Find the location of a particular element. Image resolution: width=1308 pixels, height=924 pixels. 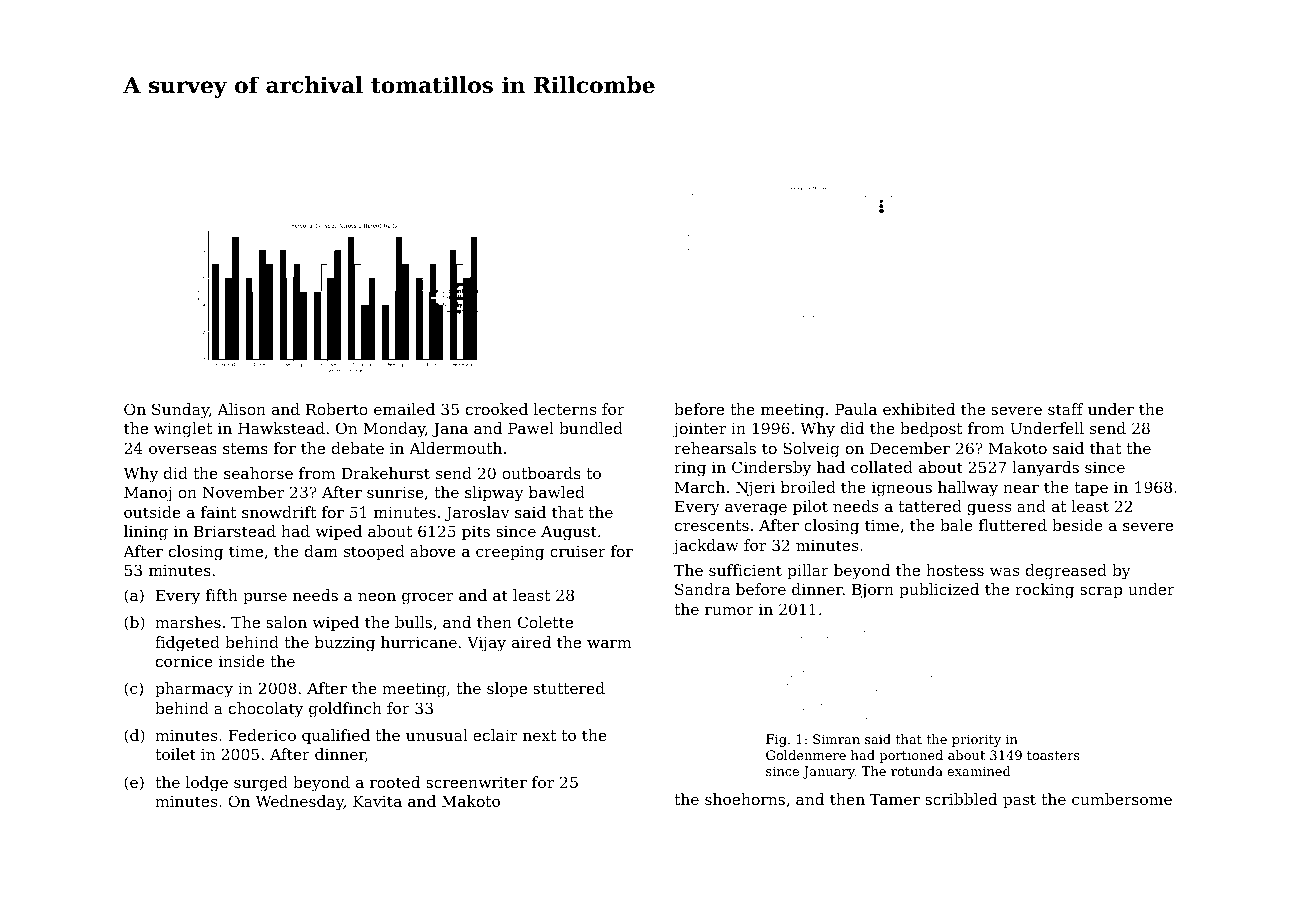

Roberto is located at coordinates (337, 409).
